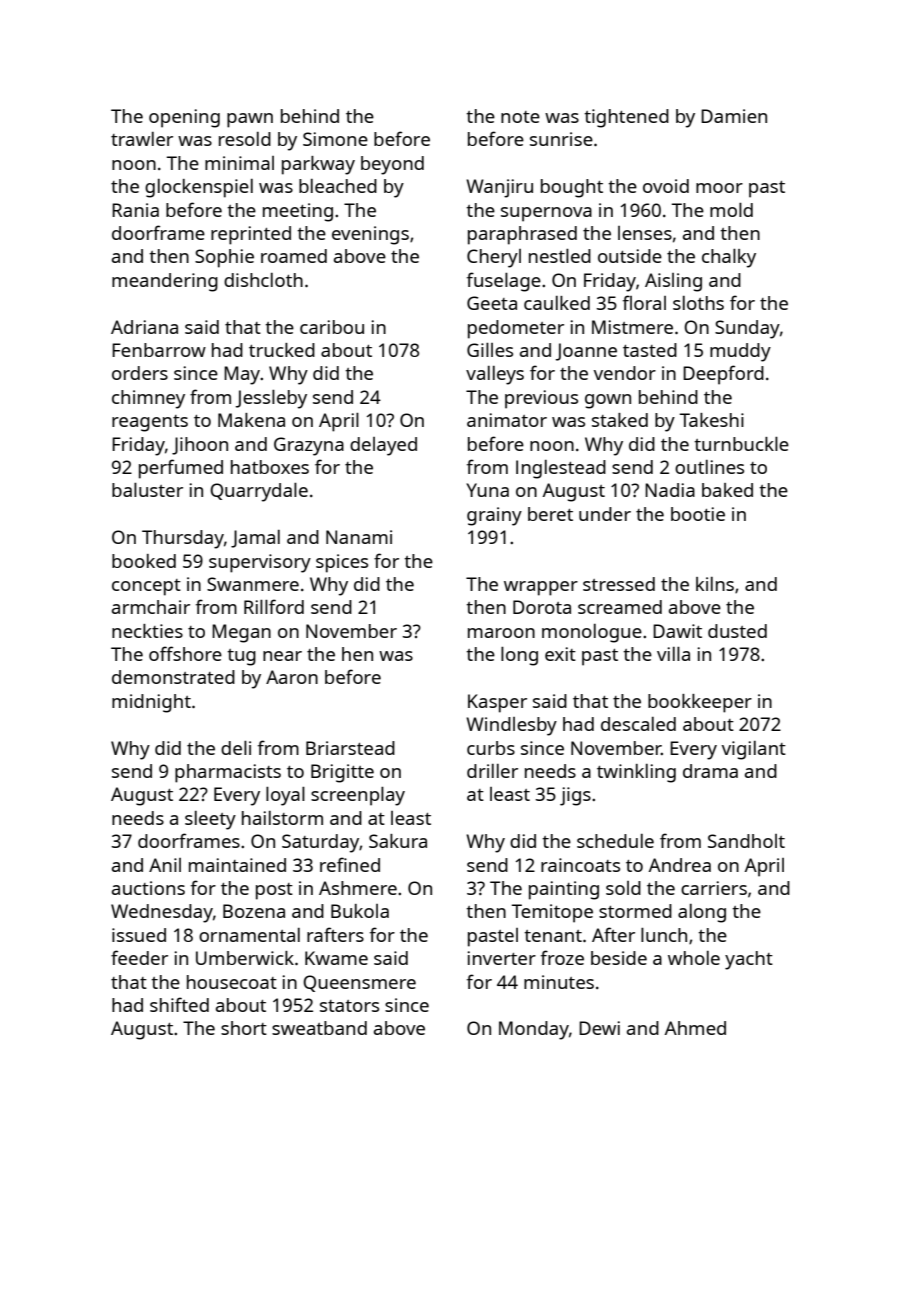  I want to click on spices, so click(342, 563).
